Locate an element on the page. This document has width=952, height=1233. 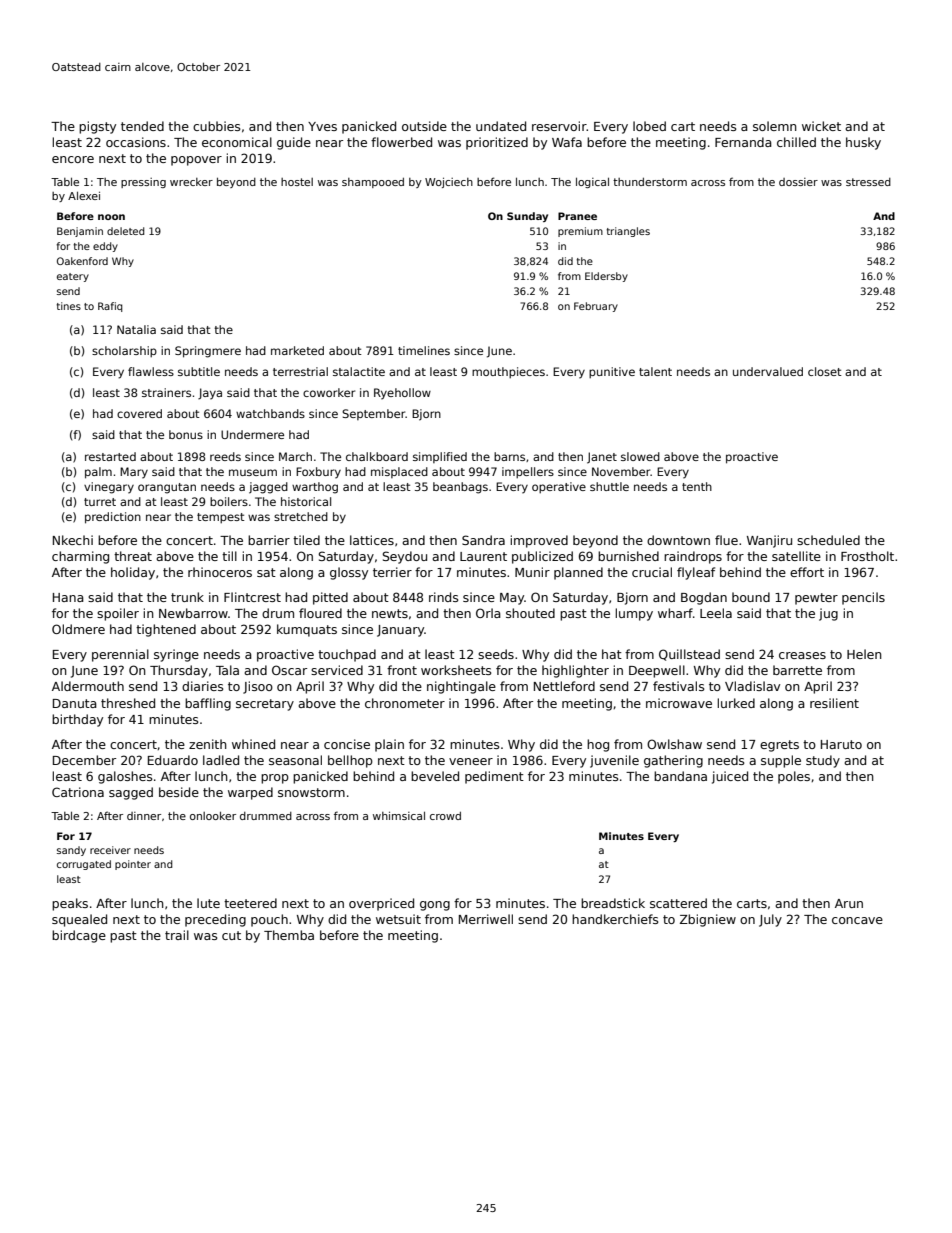
February is located at coordinates (596, 307).
